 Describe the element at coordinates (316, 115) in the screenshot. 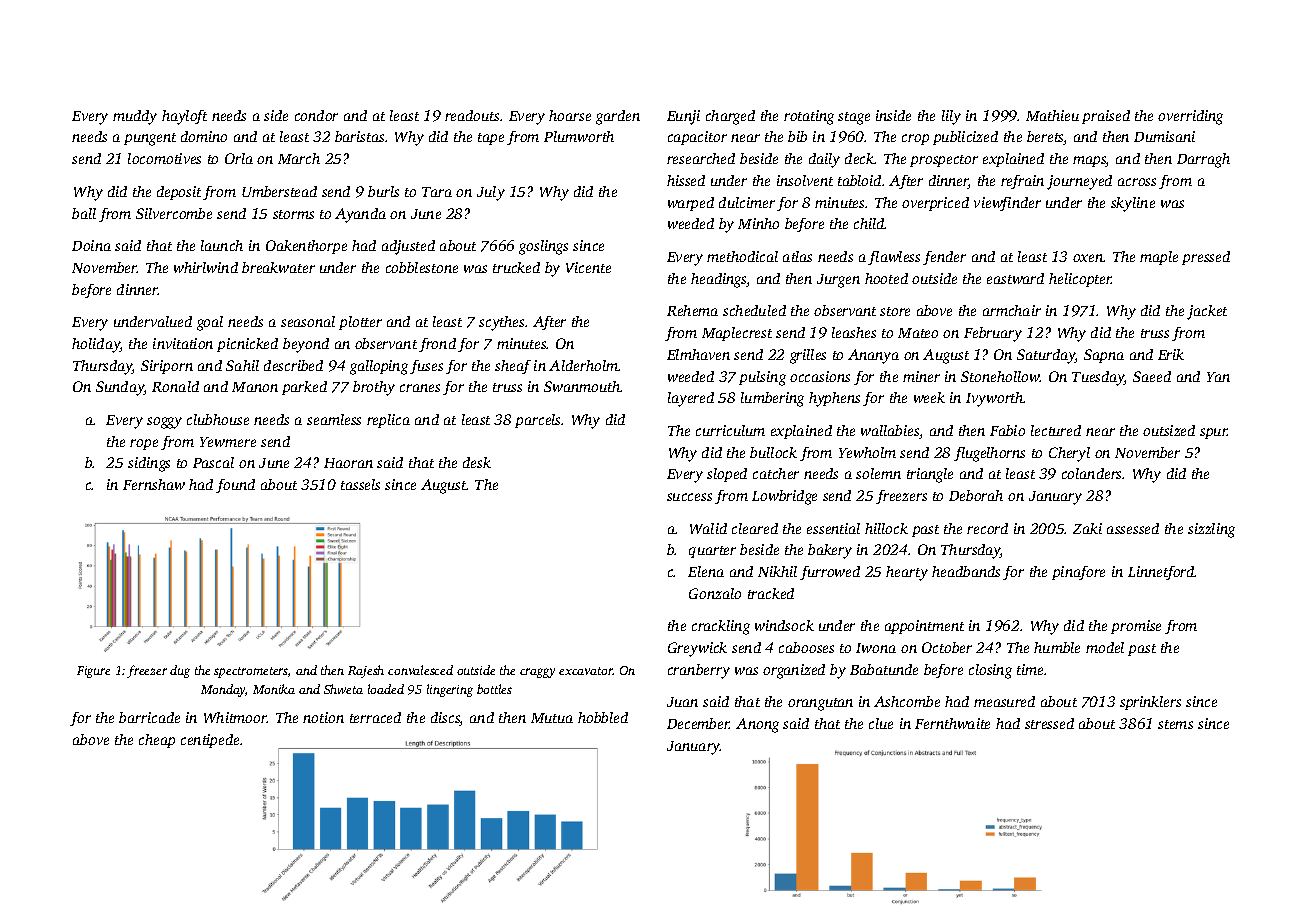

I see `condor` at that location.
